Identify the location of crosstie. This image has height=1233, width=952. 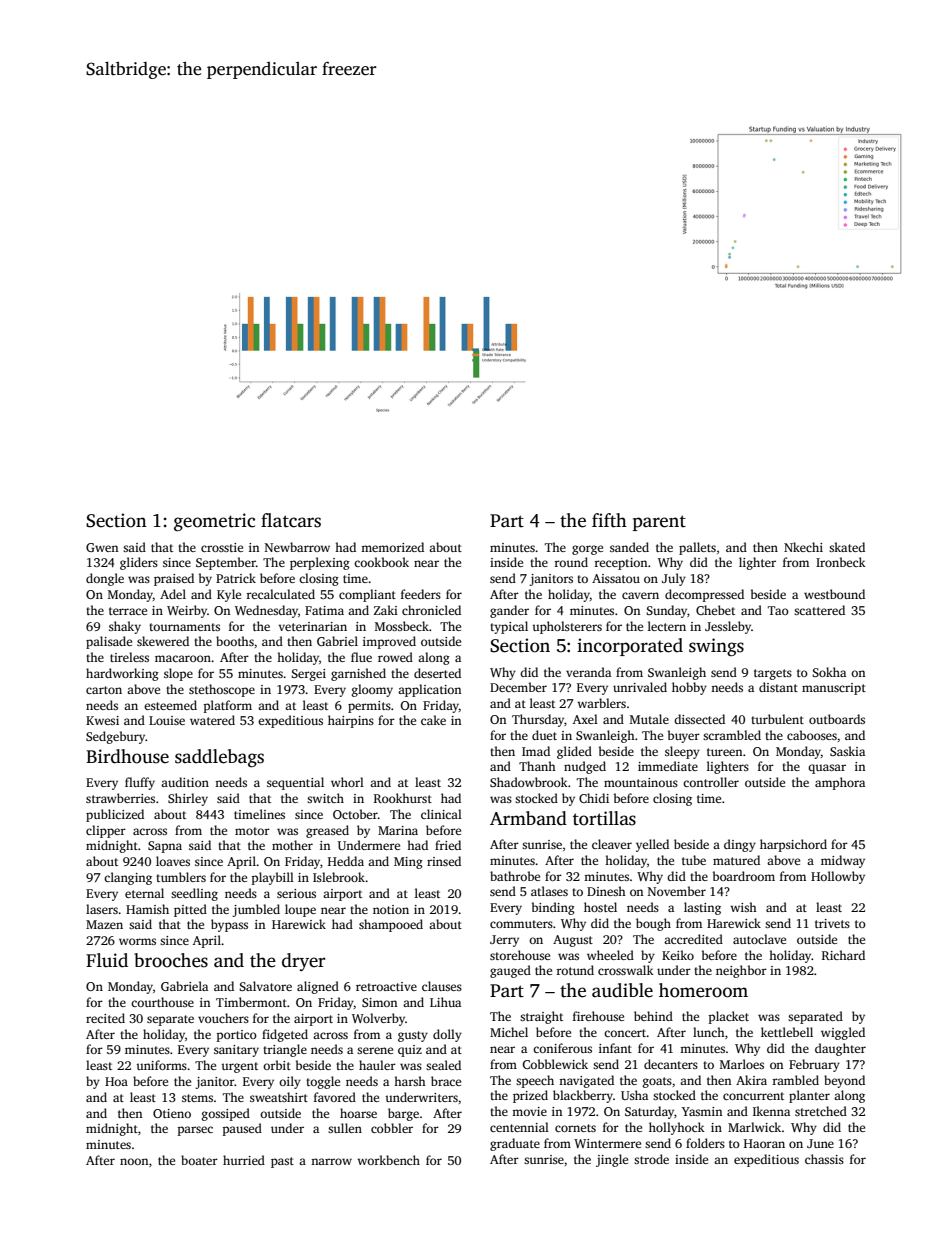
(222, 547).
